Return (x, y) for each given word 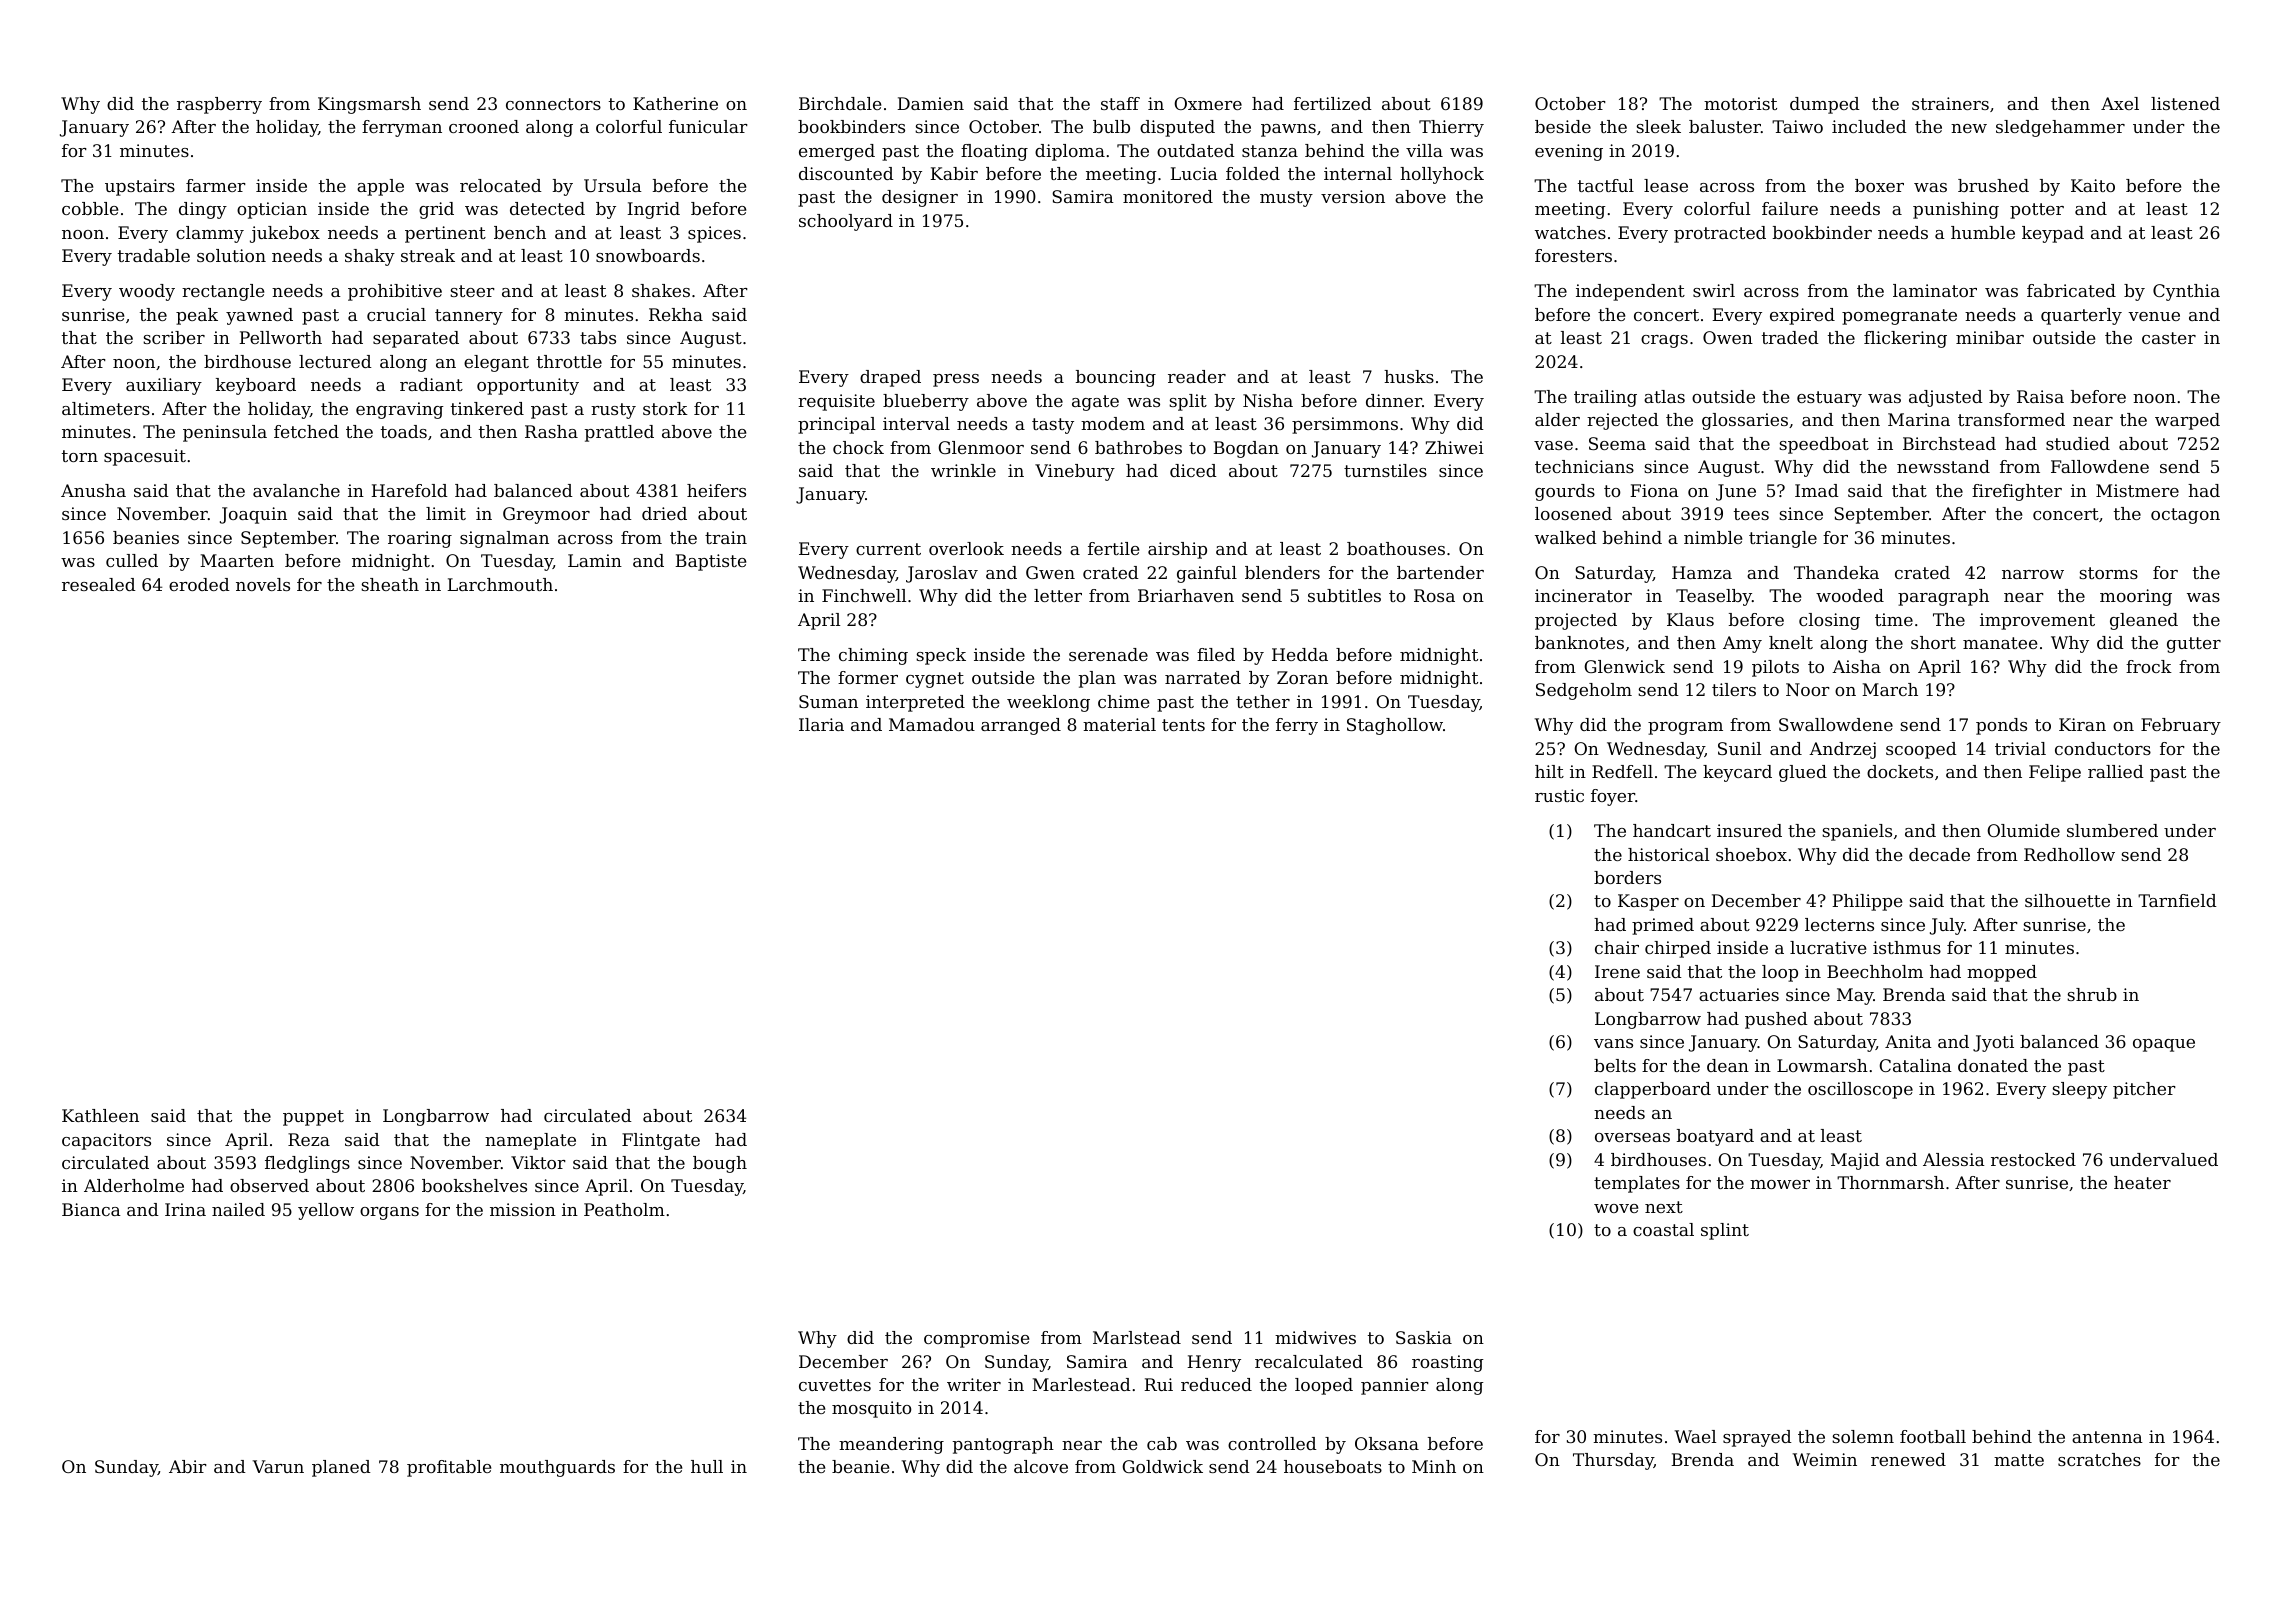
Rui (1158, 1384)
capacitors (106, 1141)
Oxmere (1208, 103)
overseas (1632, 1137)
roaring (420, 539)
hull (707, 1466)
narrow (2033, 574)
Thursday (1613, 1461)
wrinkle (963, 470)
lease (1666, 185)
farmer (216, 185)
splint (1725, 1231)
